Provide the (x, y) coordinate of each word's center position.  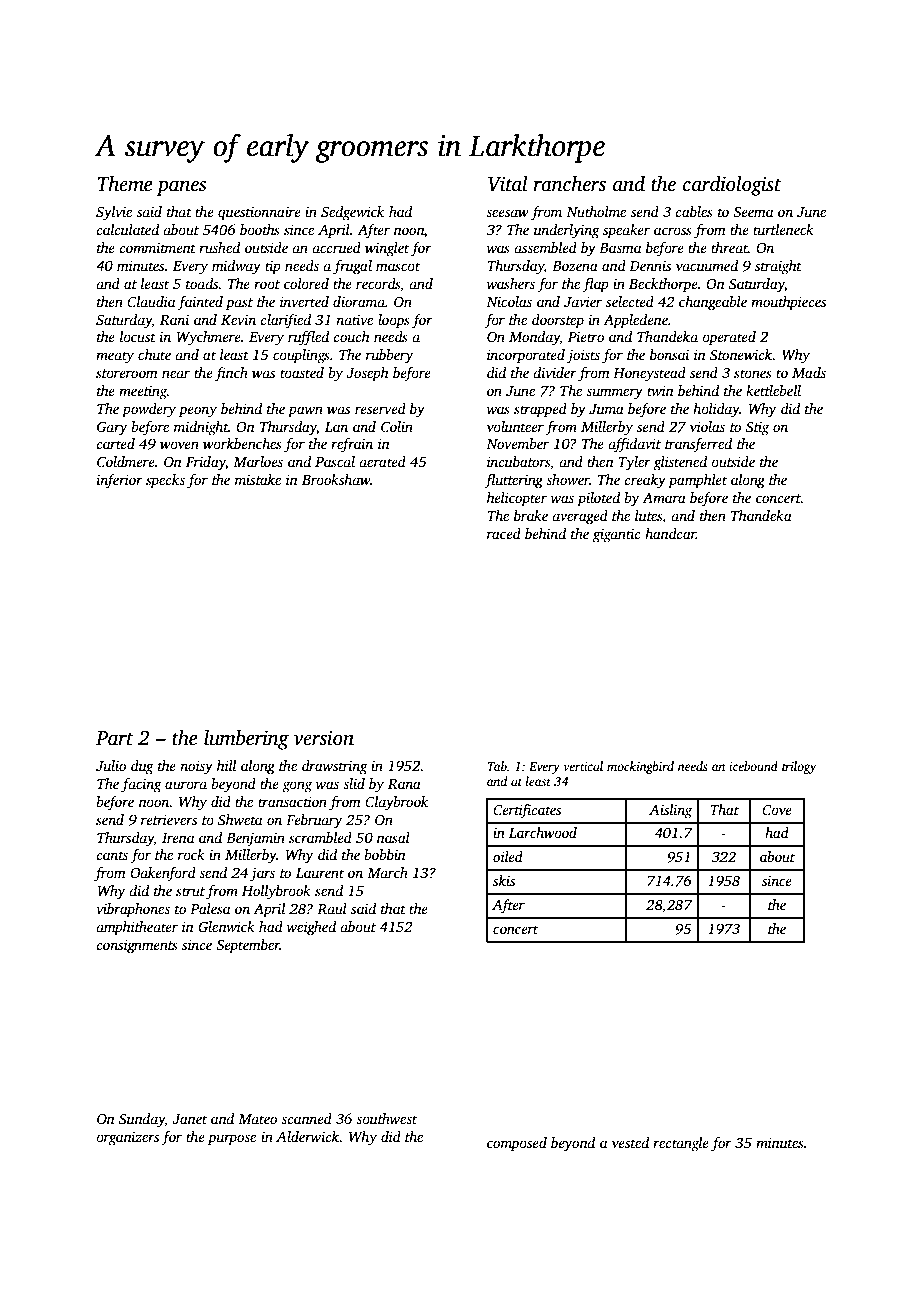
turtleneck (783, 229)
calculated (127, 229)
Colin (397, 426)
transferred (698, 445)
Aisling (670, 811)
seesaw (507, 213)
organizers (127, 1138)
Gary (112, 428)
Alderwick (307, 1136)
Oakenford (163, 874)
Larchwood (543, 832)
